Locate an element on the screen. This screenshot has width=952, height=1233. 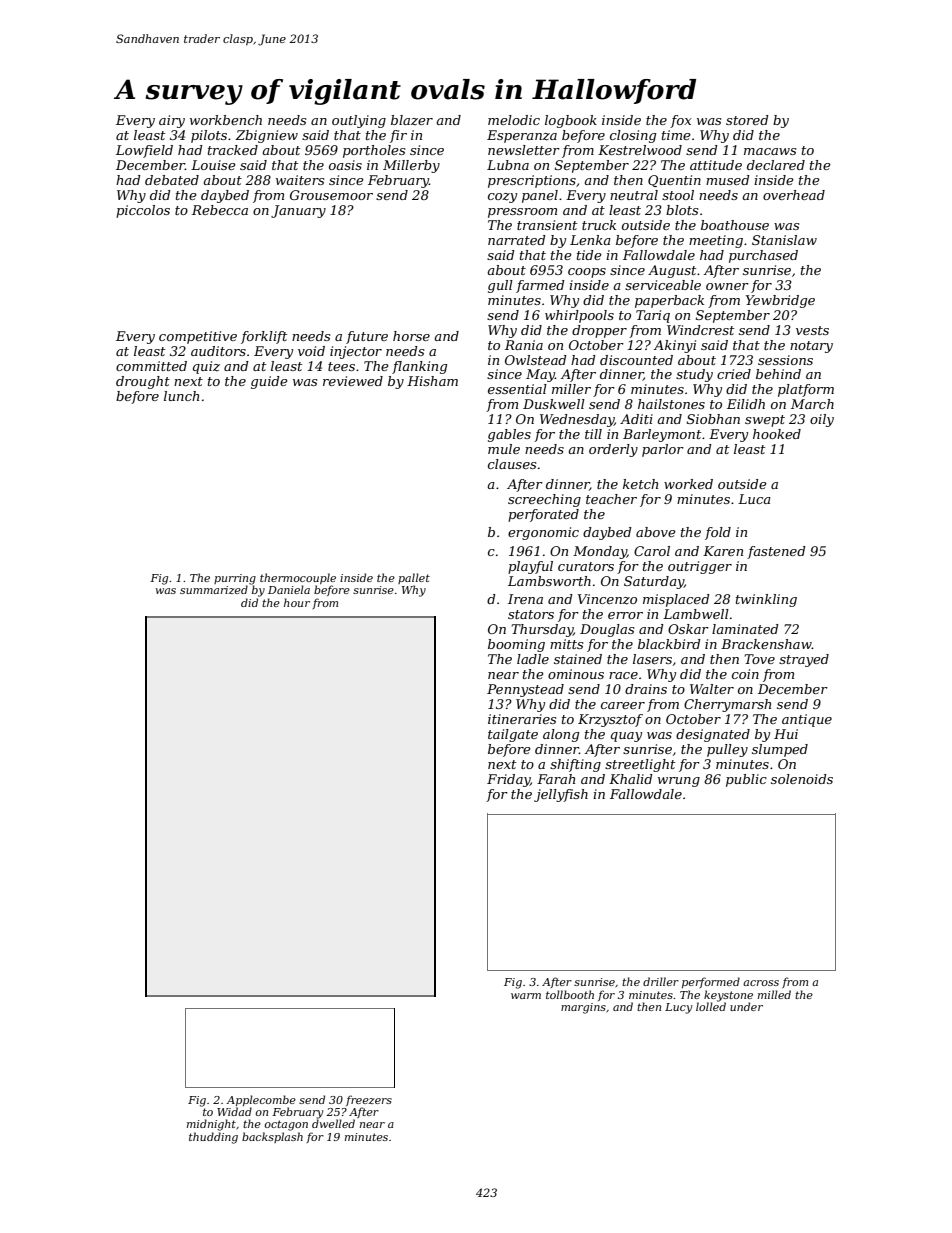
Lowfield is located at coordinates (144, 151).
